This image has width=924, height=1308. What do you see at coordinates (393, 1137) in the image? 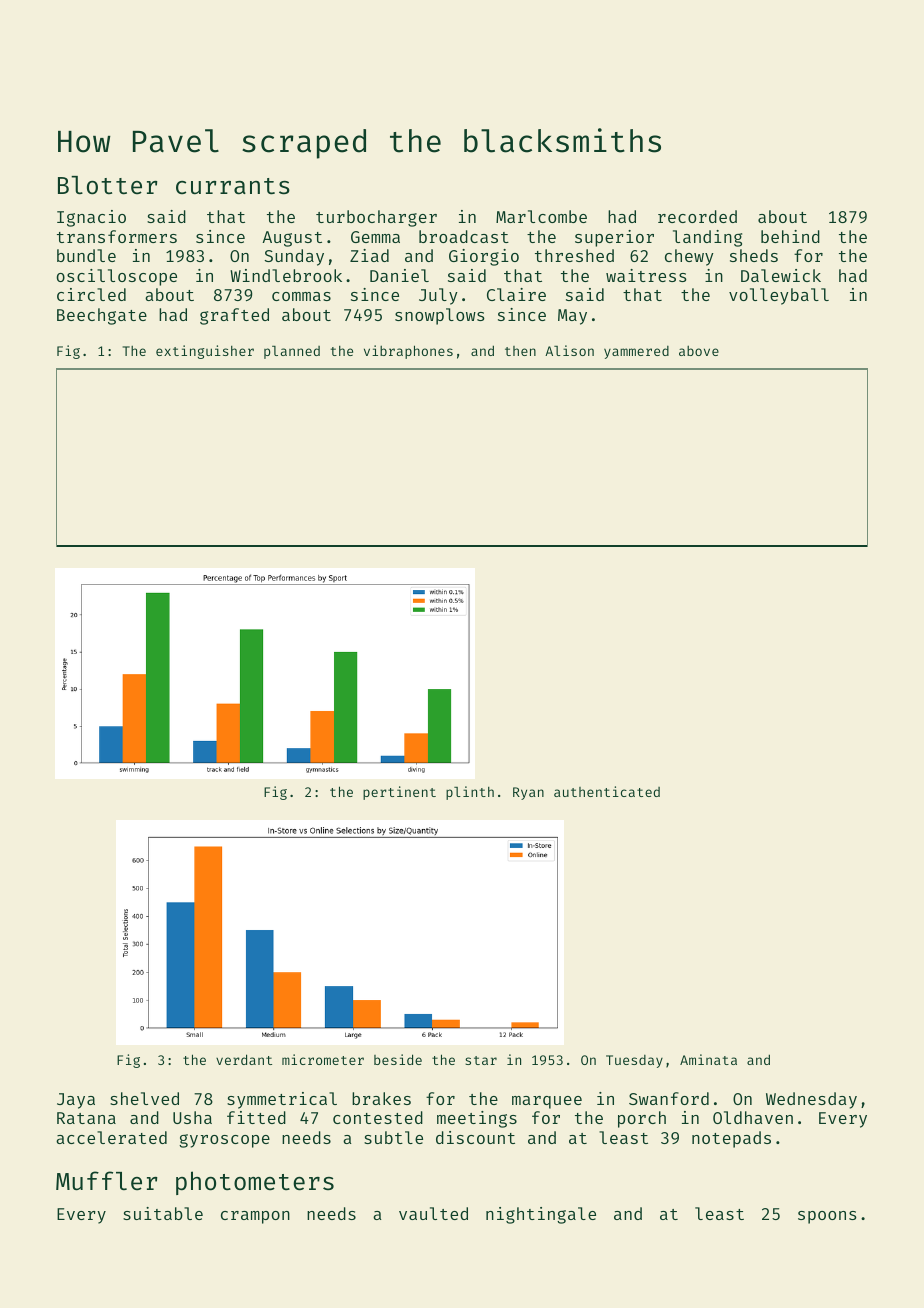
I see `subtle` at bounding box center [393, 1137].
